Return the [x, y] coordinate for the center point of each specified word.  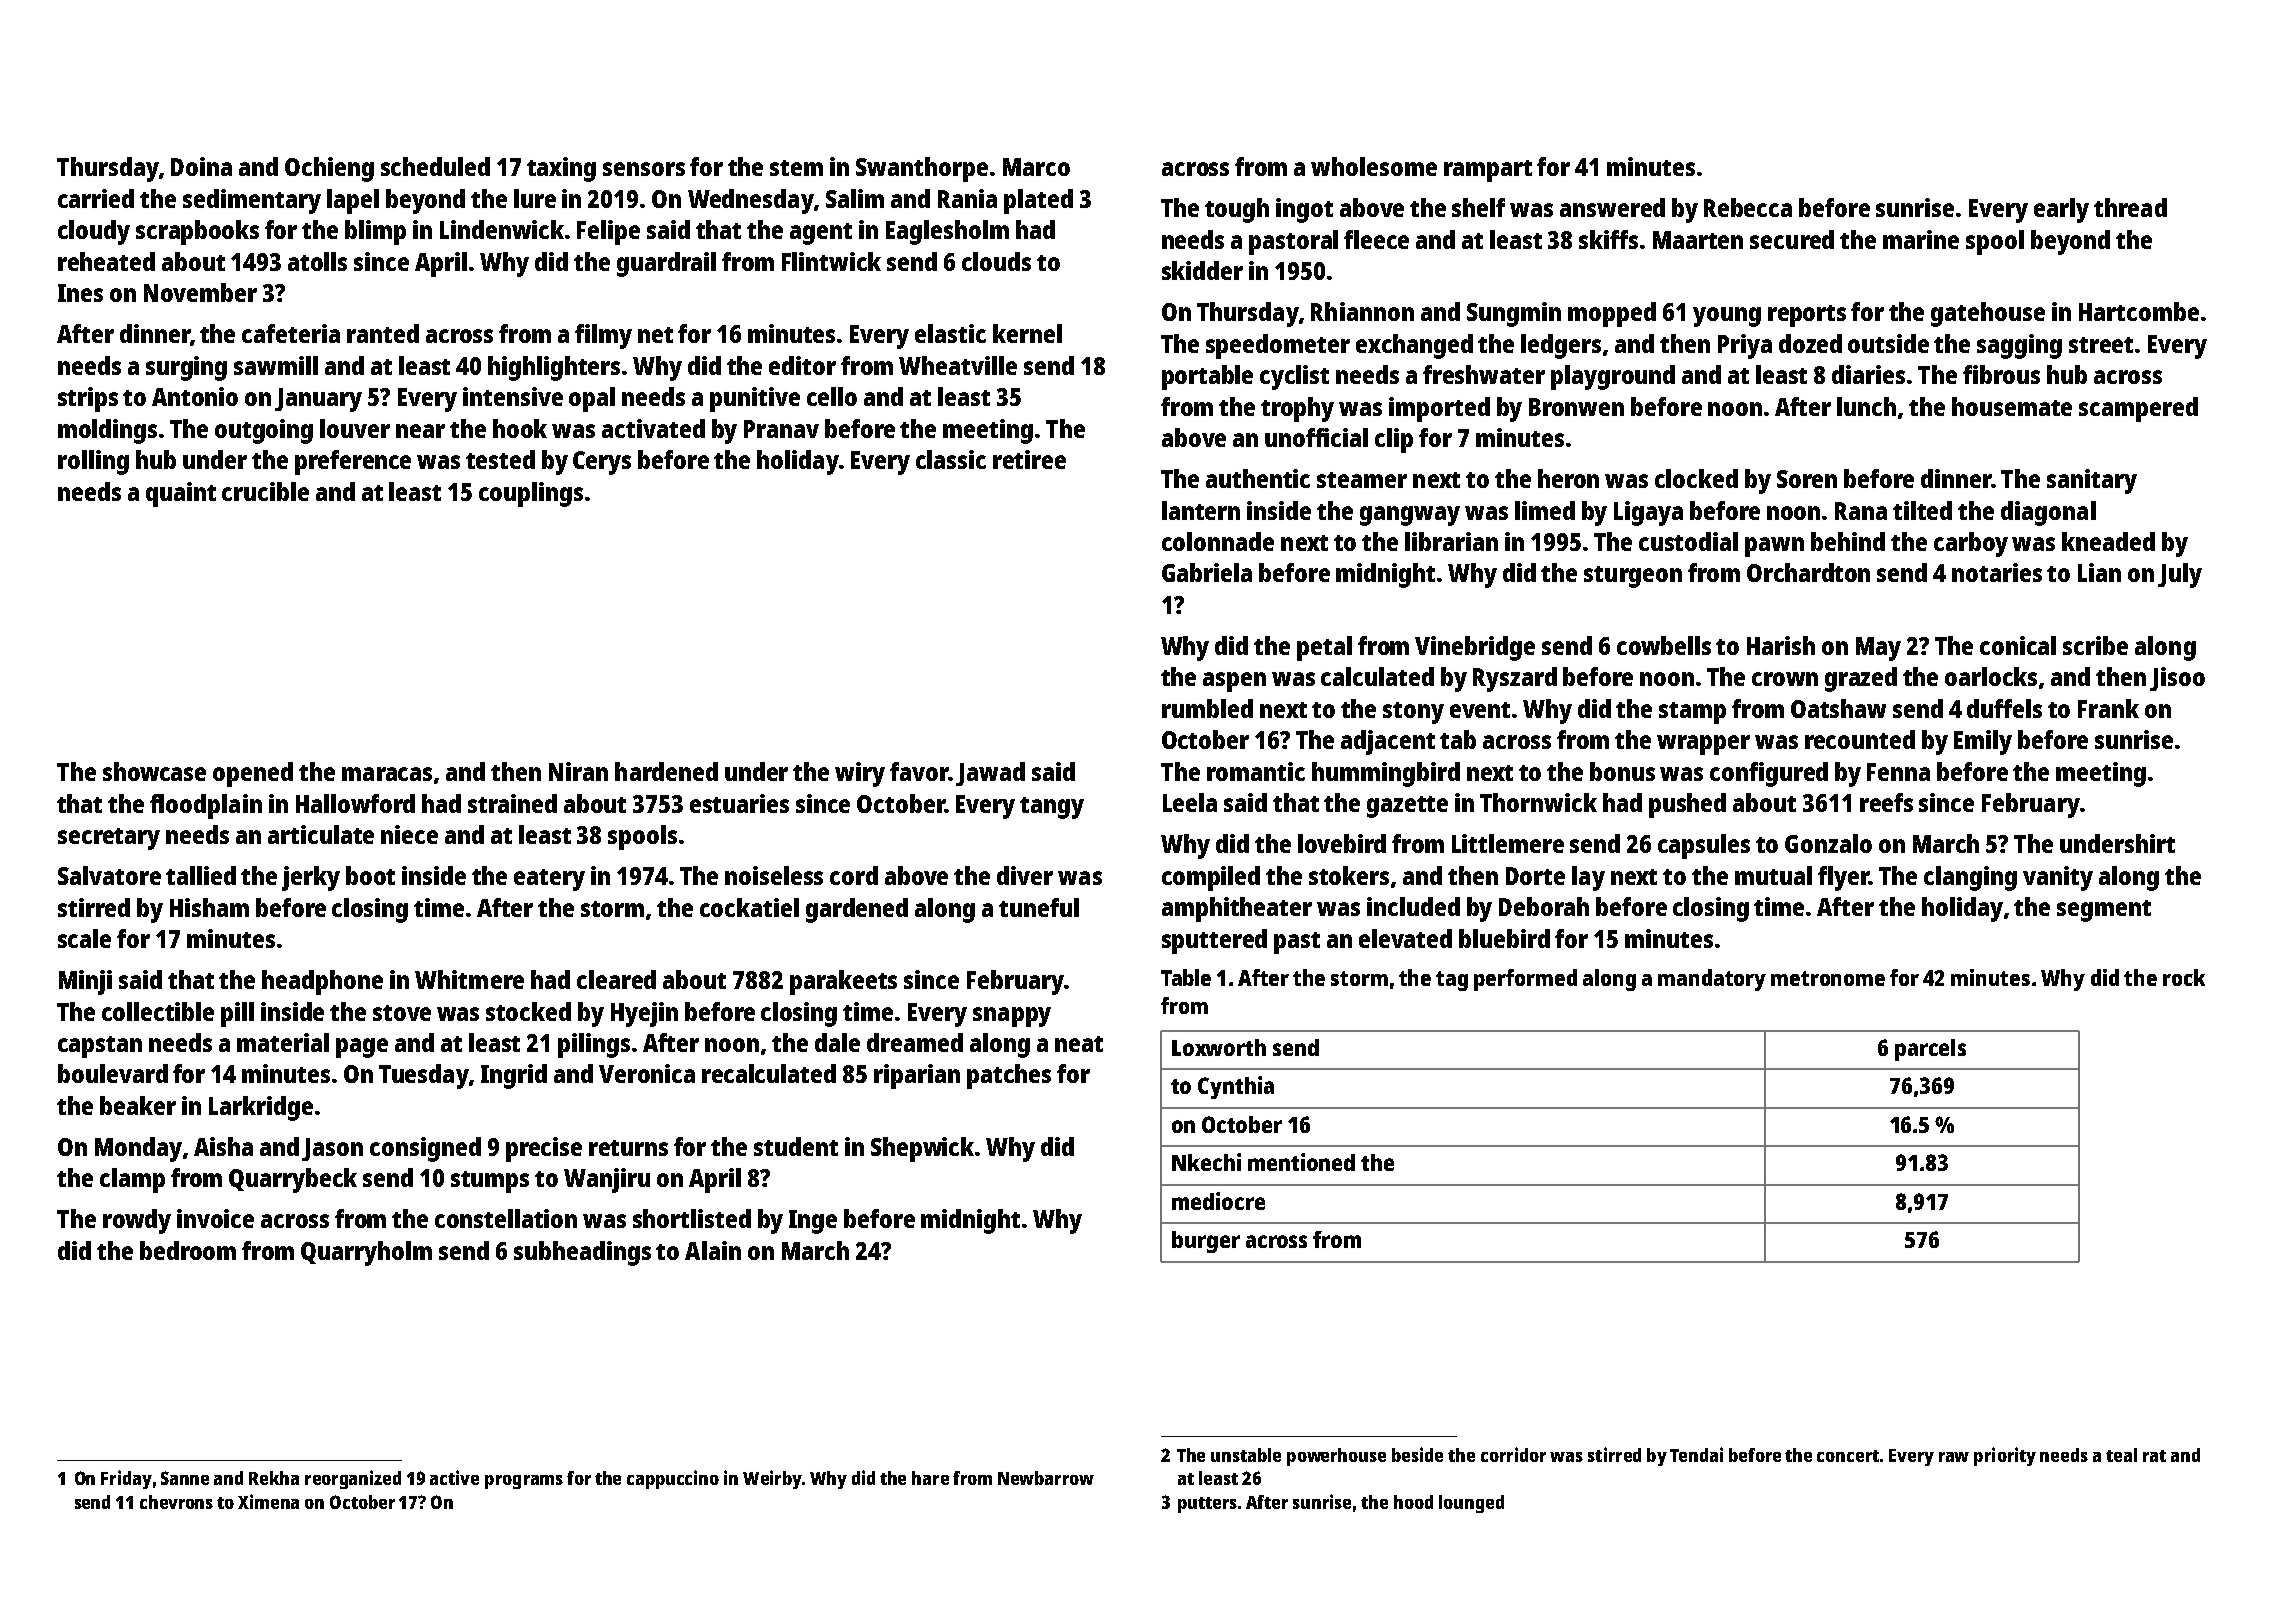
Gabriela [1207, 572]
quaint [181, 494]
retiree [1029, 459]
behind [1848, 541]
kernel [1027, 333]
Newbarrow [1046, 1478]
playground [1613, 377]
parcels [1930, 1050]
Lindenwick [502, 229]
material [283, 1042]
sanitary [2092, 481]
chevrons [176, 1502]
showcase [154, 771]
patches [1009, 1076]
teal [2121, 1455]
